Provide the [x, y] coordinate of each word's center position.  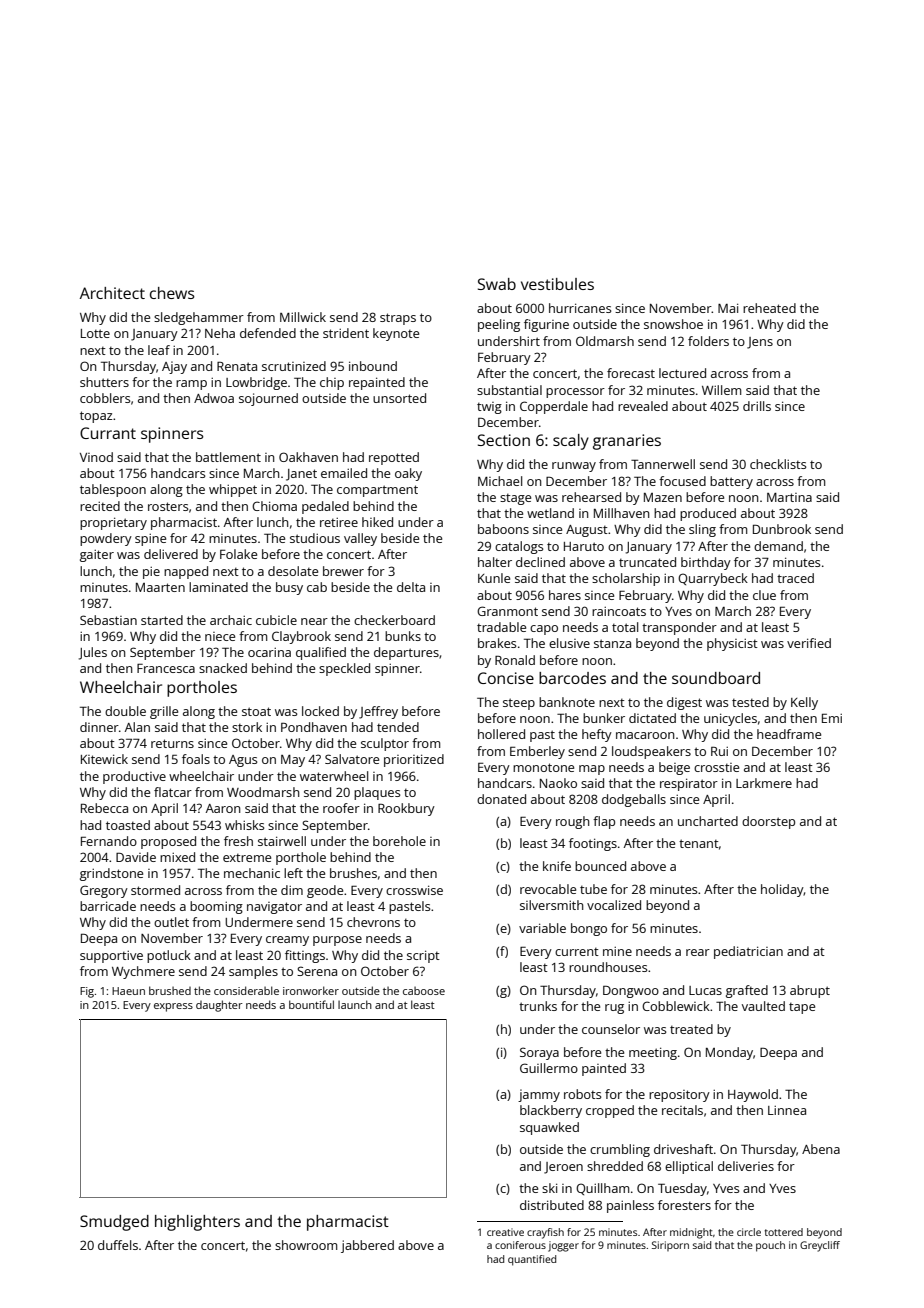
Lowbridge [256, 383]
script [423, 956]
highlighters [197, 1223]
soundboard [716, 678]
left [293, 873]
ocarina [269, 652]
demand [778, 546]
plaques [377, 793]
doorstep [768, 822]
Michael [500, 481]
